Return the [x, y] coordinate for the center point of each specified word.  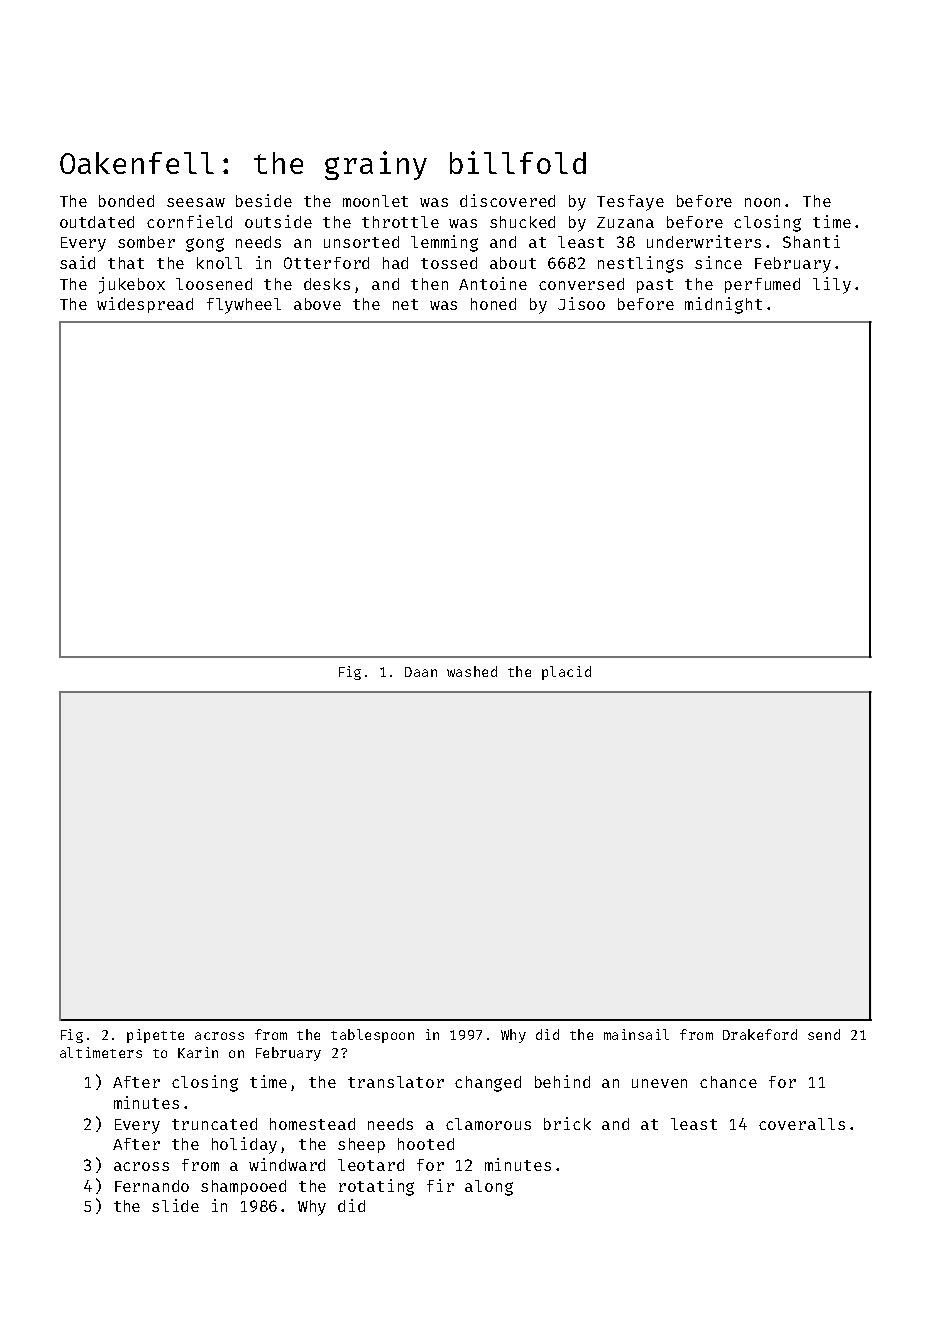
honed [493, 304]
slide [175, 1205]
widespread [145, 305]
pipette [155, 1036]
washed [472, 671]
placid [566, 673]
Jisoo [581, 303]
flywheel [244, 306]
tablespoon [372, 1036]
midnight [723, 305]
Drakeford [760, 1034]
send [824, 1034]
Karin [198, 1052]
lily [832, 285]
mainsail [636, 1034]
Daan [421, 672]
